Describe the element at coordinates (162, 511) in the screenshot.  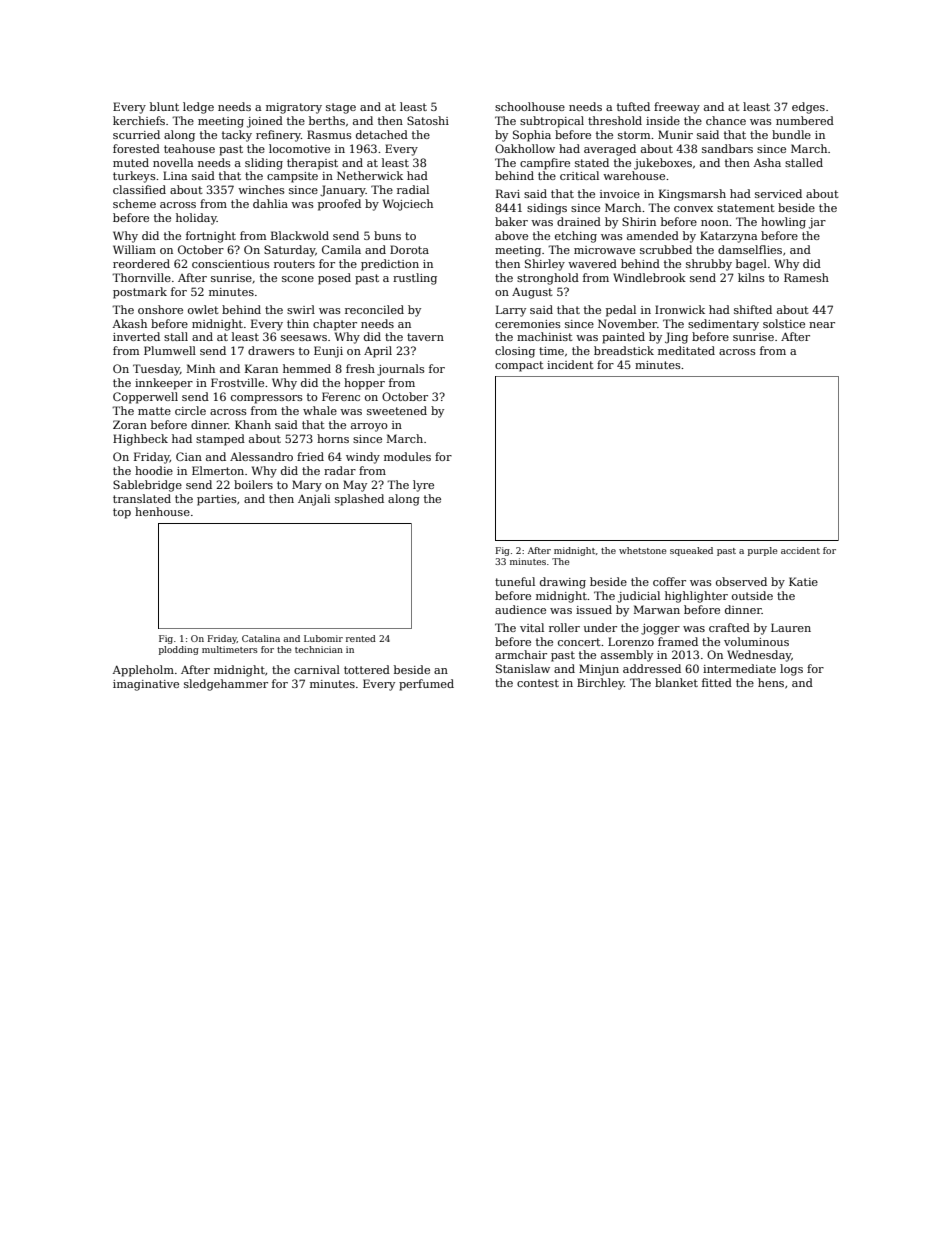
I see `henhouse` at that location.
